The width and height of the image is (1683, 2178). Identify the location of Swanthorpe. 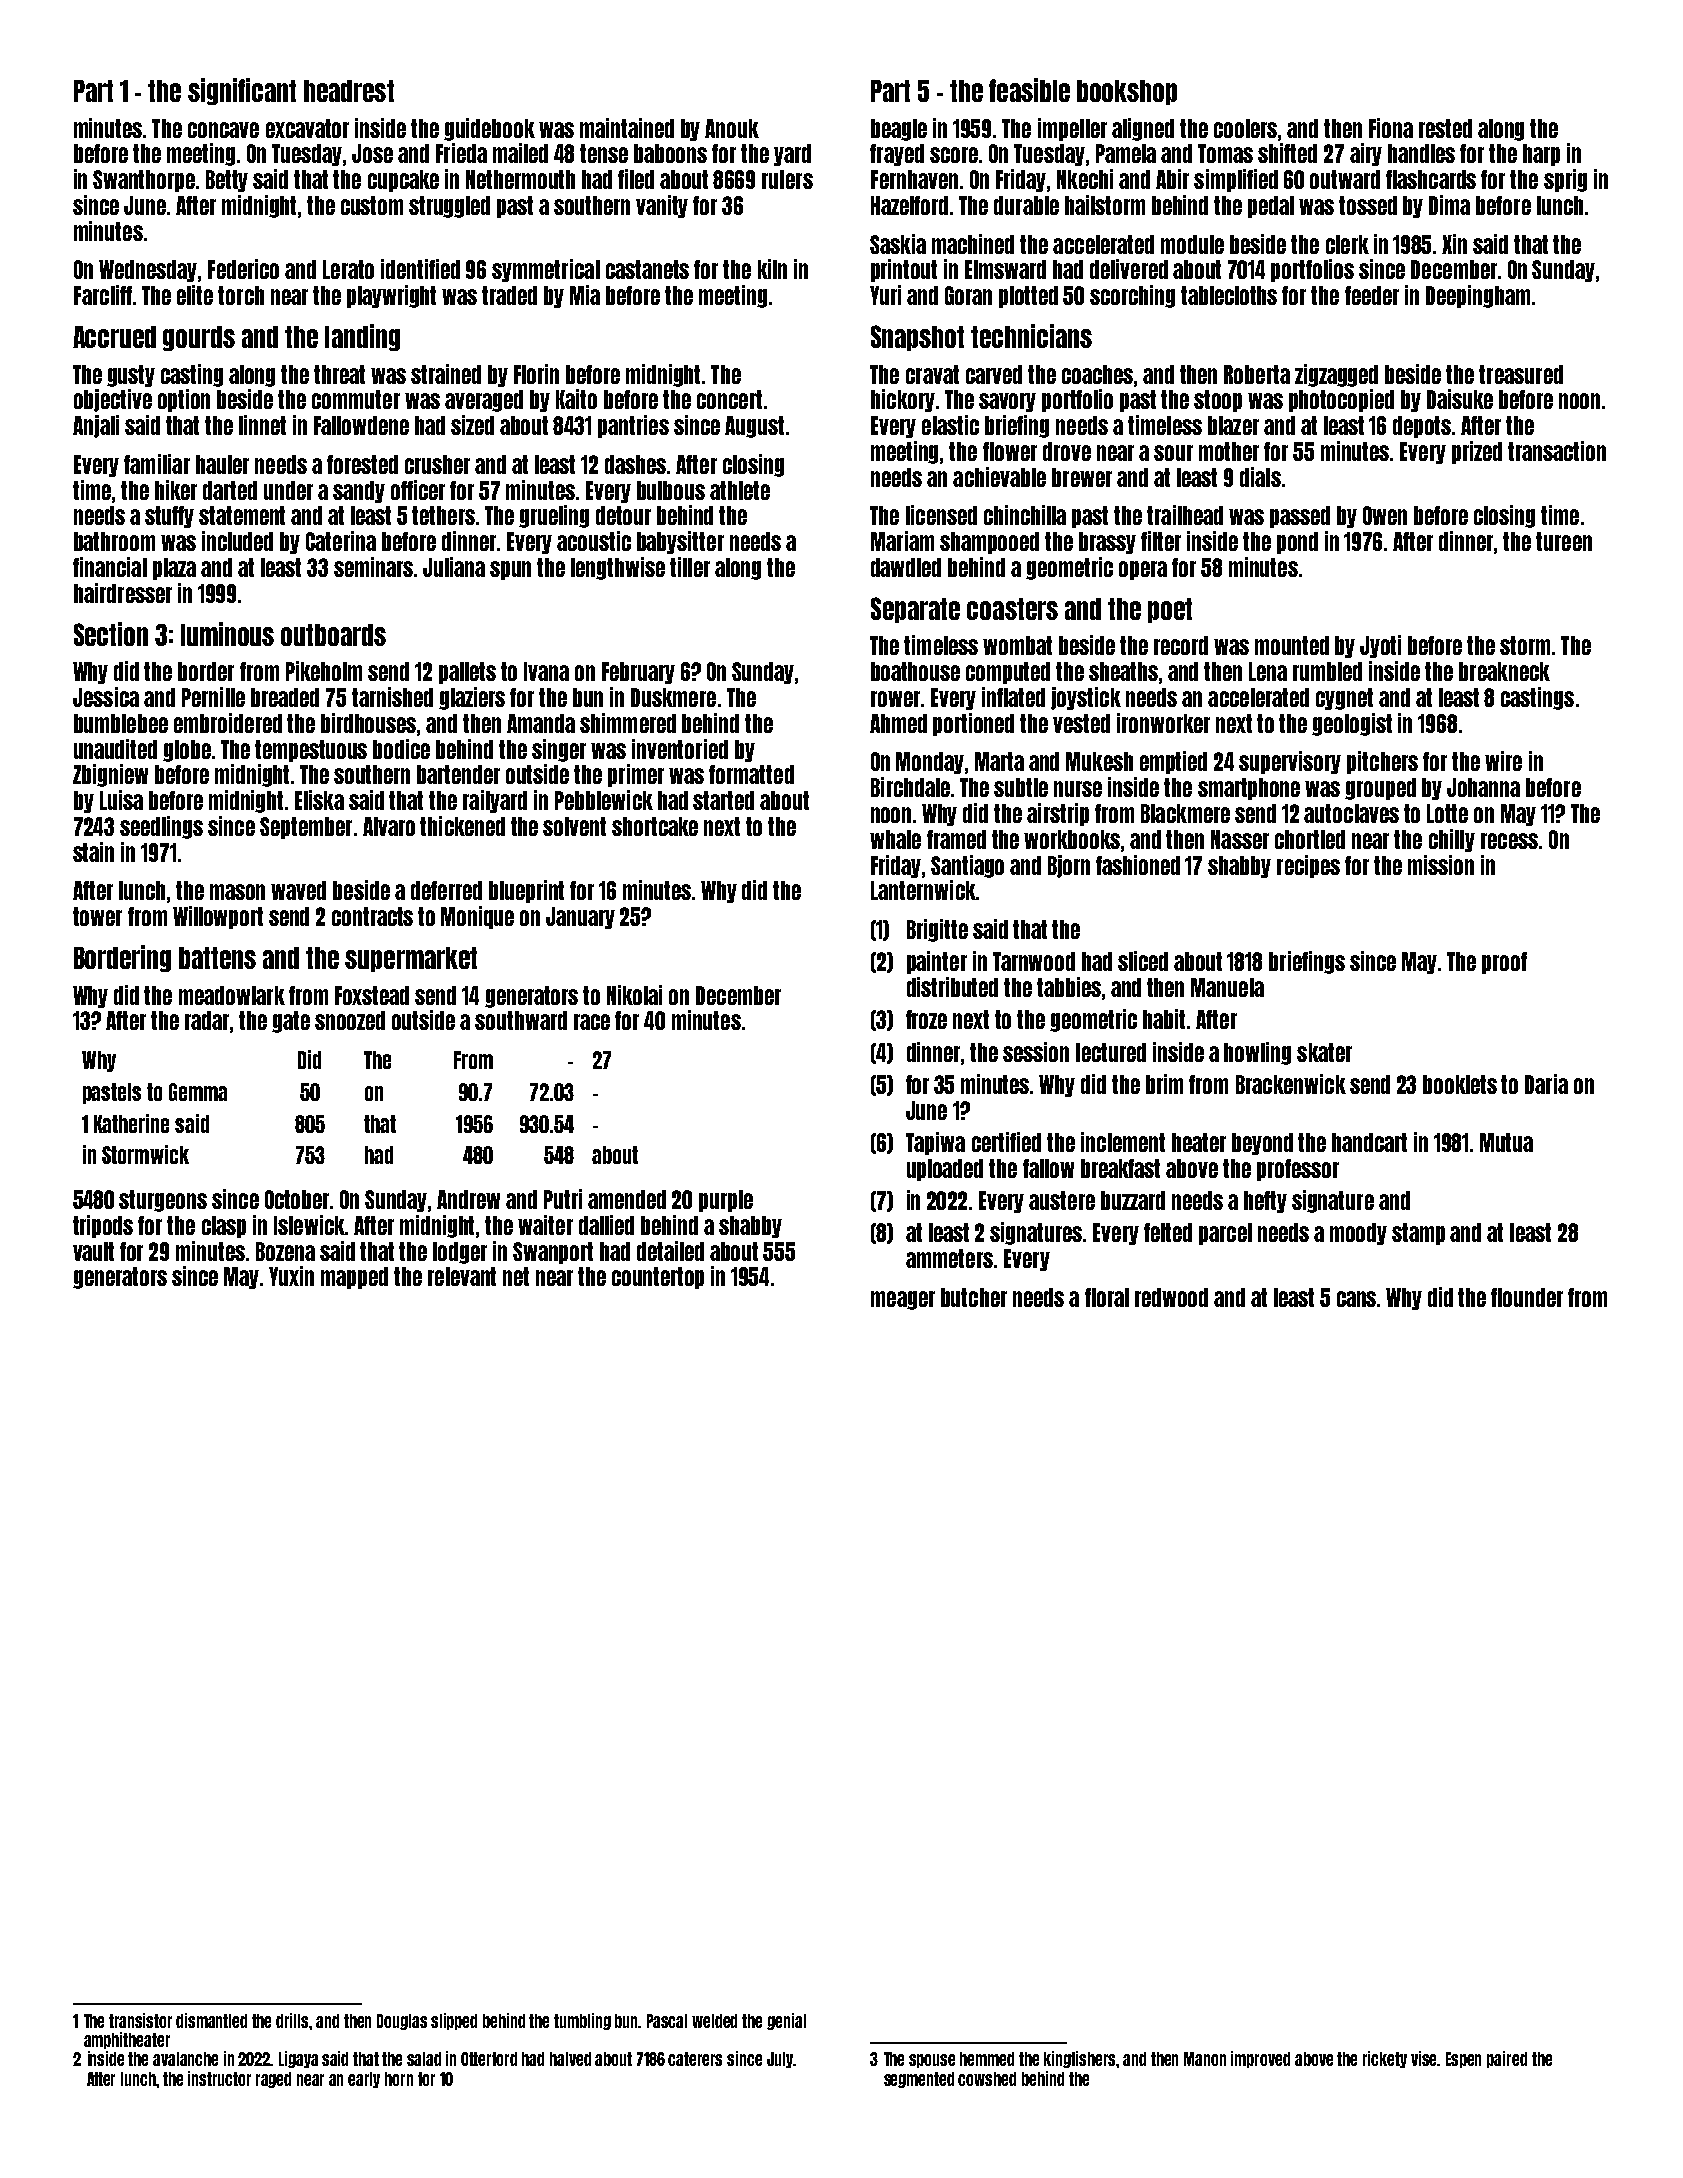
(144, 181).
